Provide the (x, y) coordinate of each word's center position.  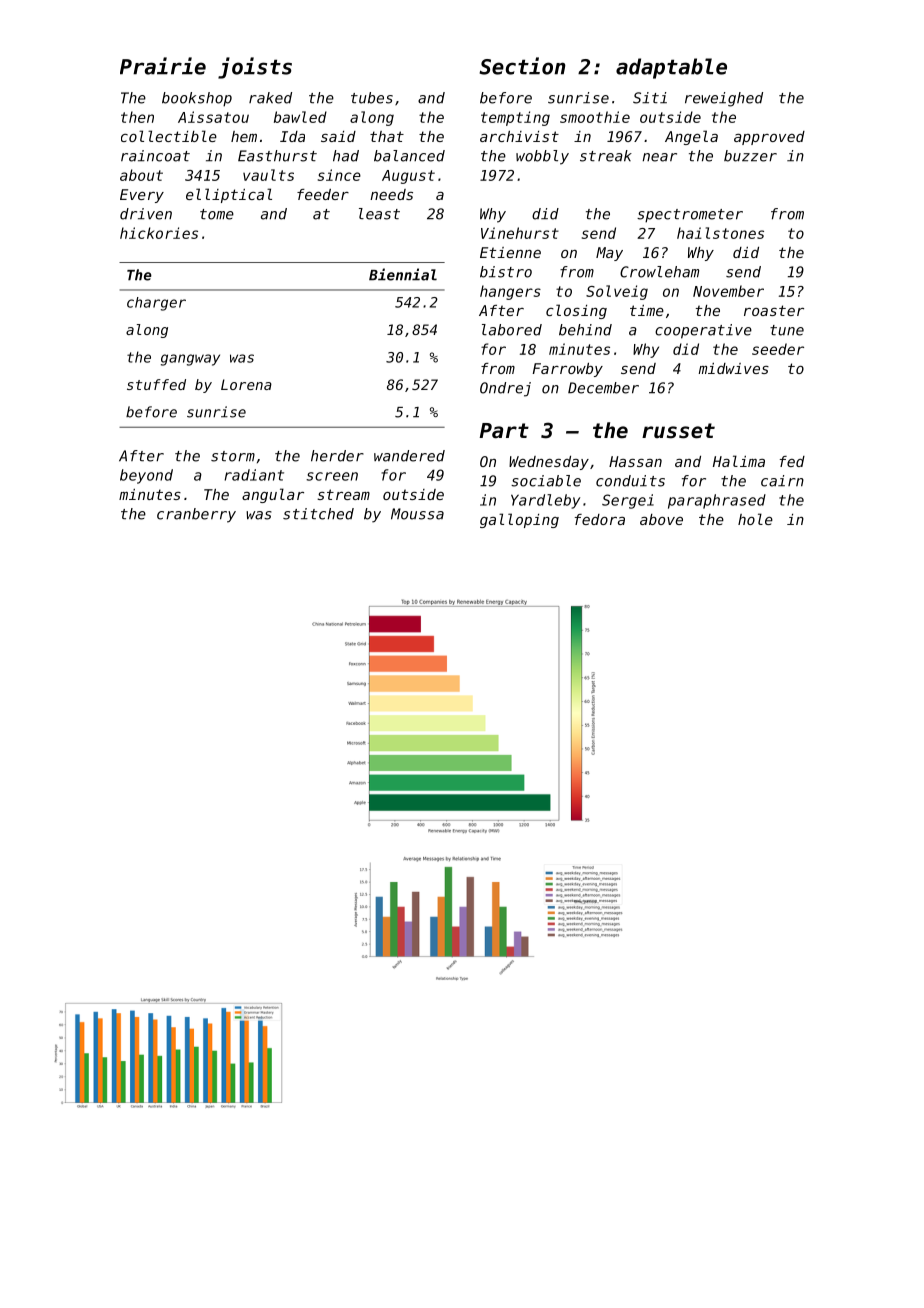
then (137, 117)
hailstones (720, 233)
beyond (146, 476)
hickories (159, 233)
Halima (739, 461)
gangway (190, 360)
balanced (409, 156)
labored (512, 330)
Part (504, 431)
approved (769, 138)
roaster (774, 310)
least (379, 214)
